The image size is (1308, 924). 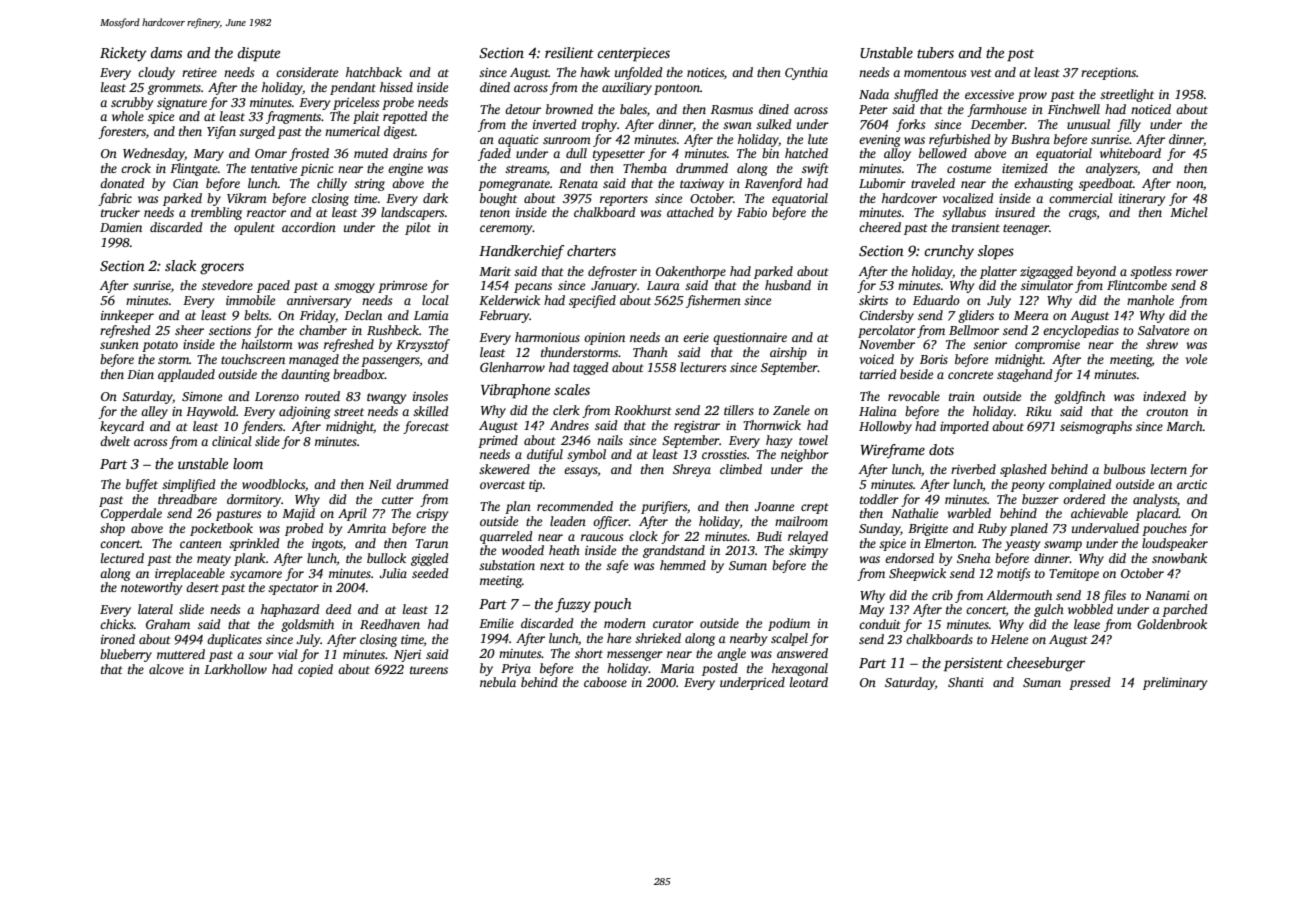 I want to click on Omar, so click(x=271, y=153).
